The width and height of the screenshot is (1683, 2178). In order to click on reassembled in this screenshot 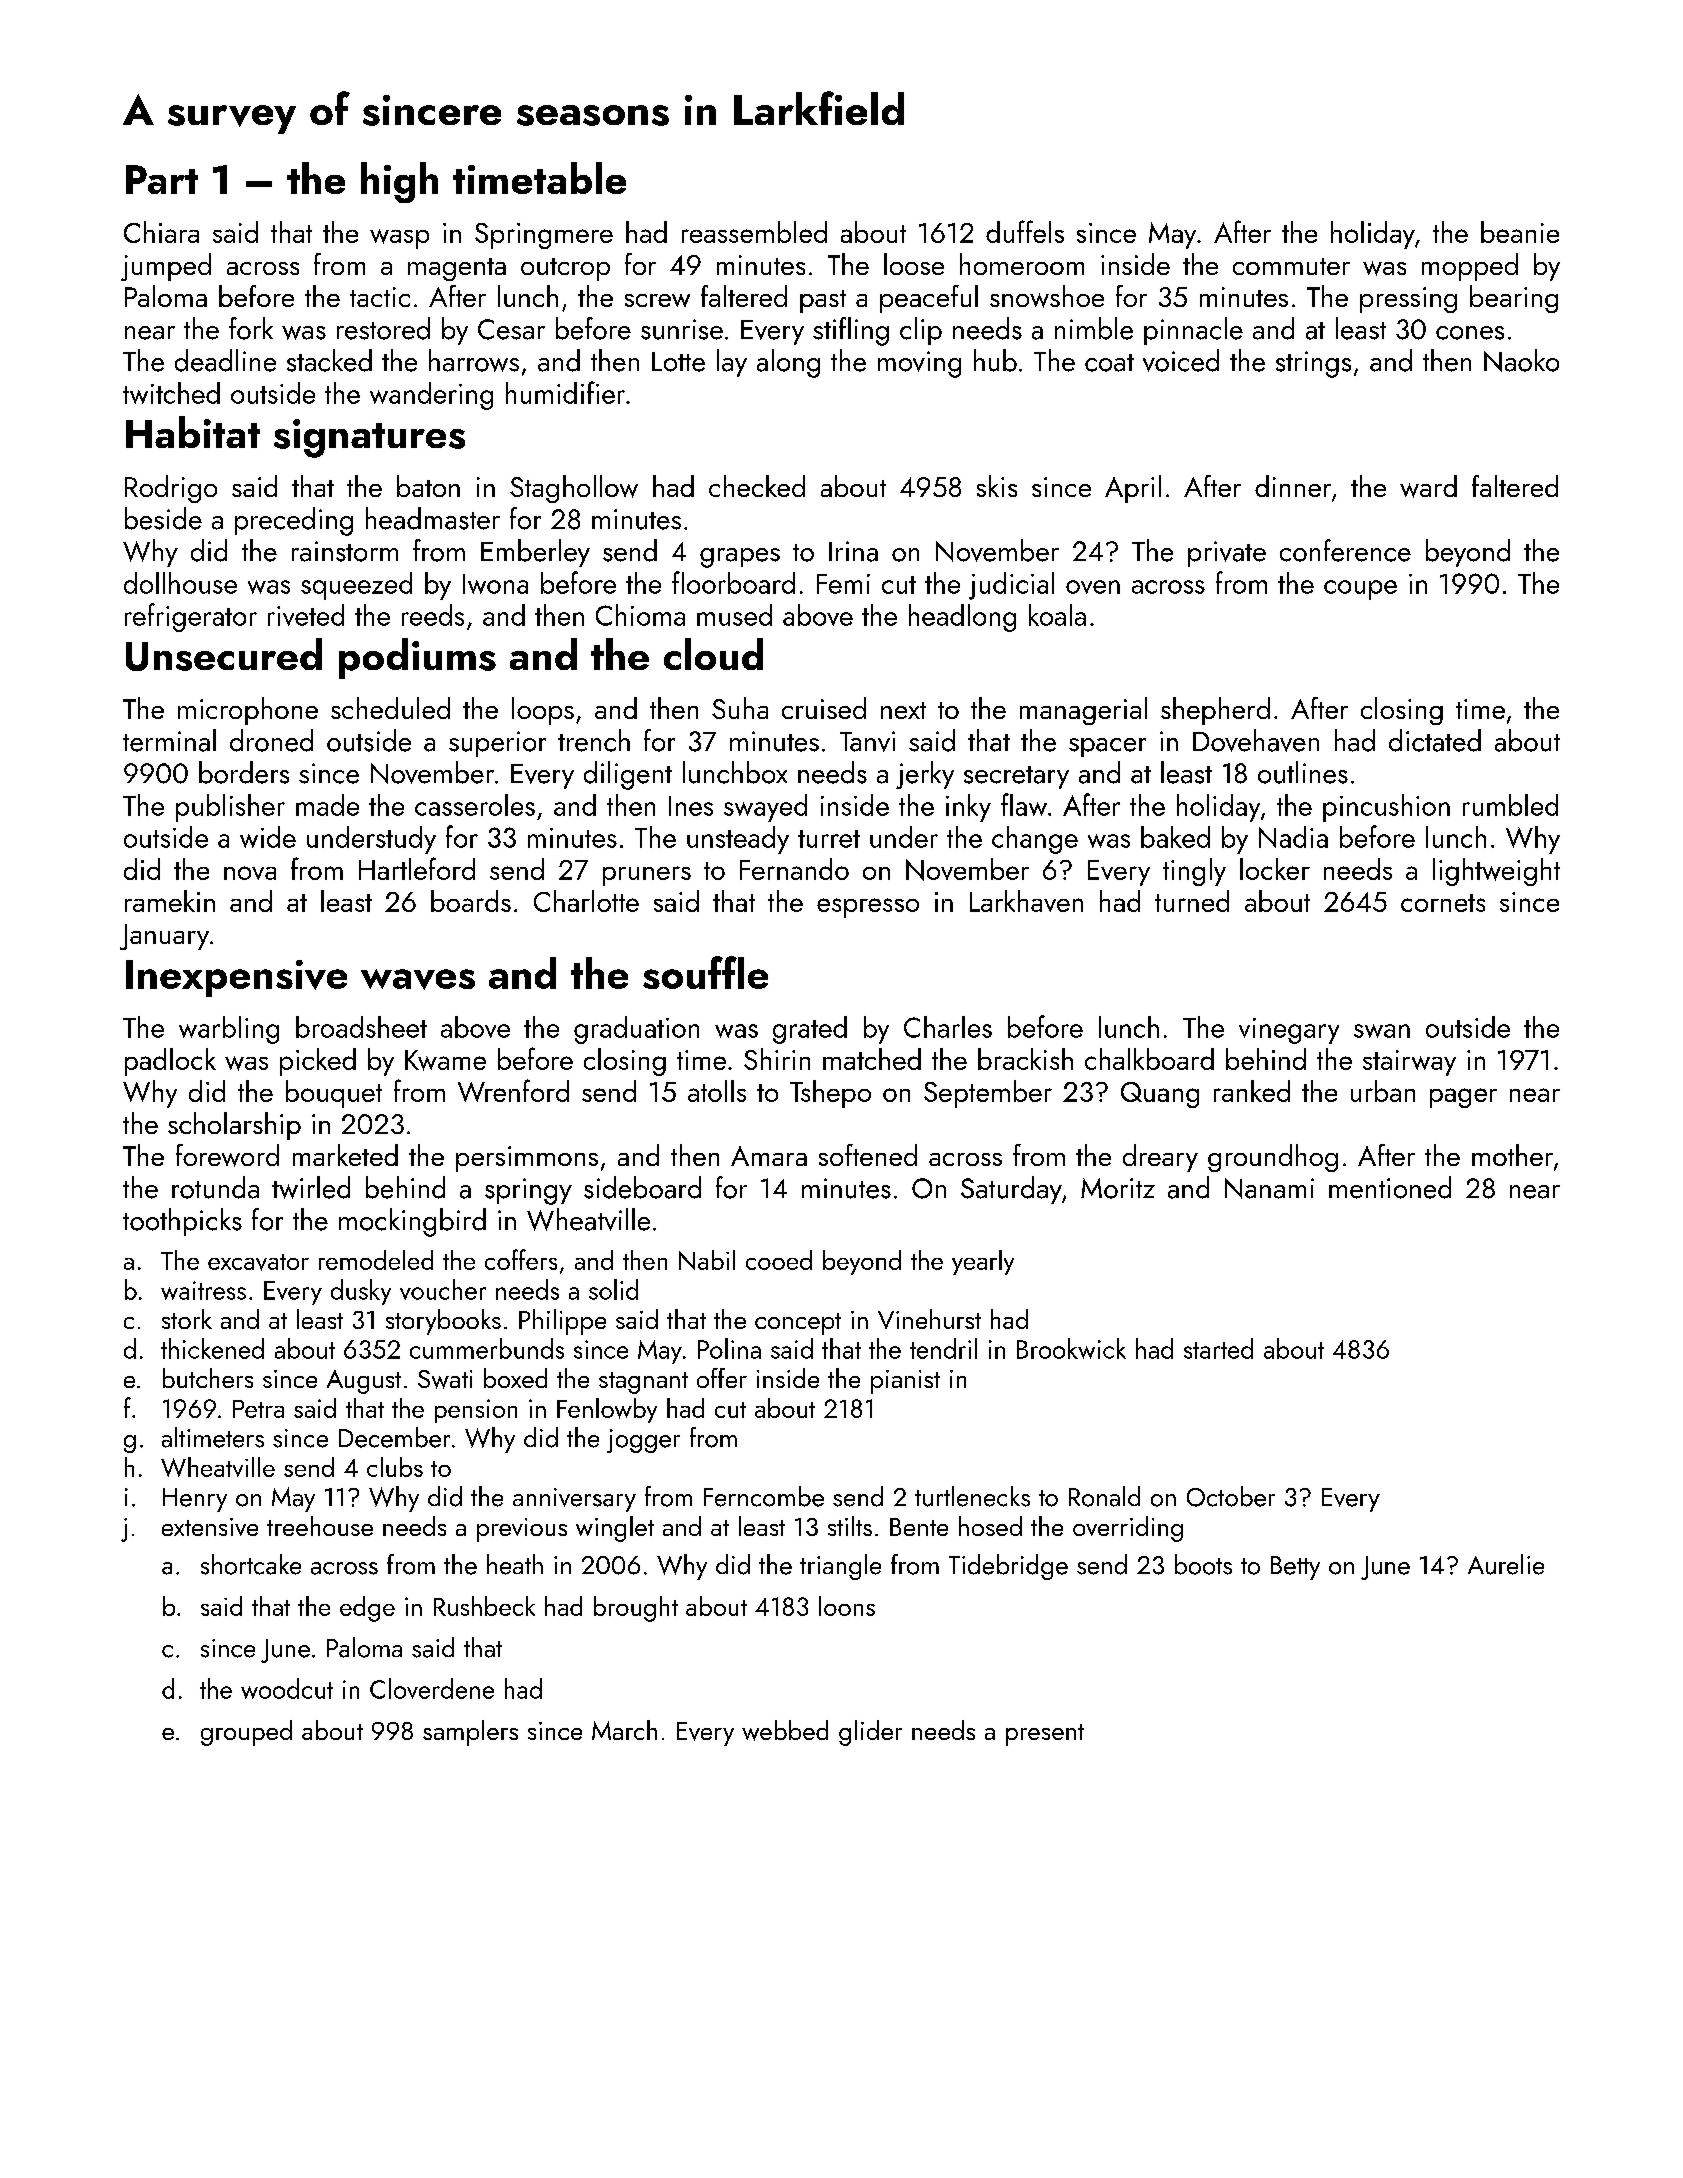, I will do `click(754, 232)`.
